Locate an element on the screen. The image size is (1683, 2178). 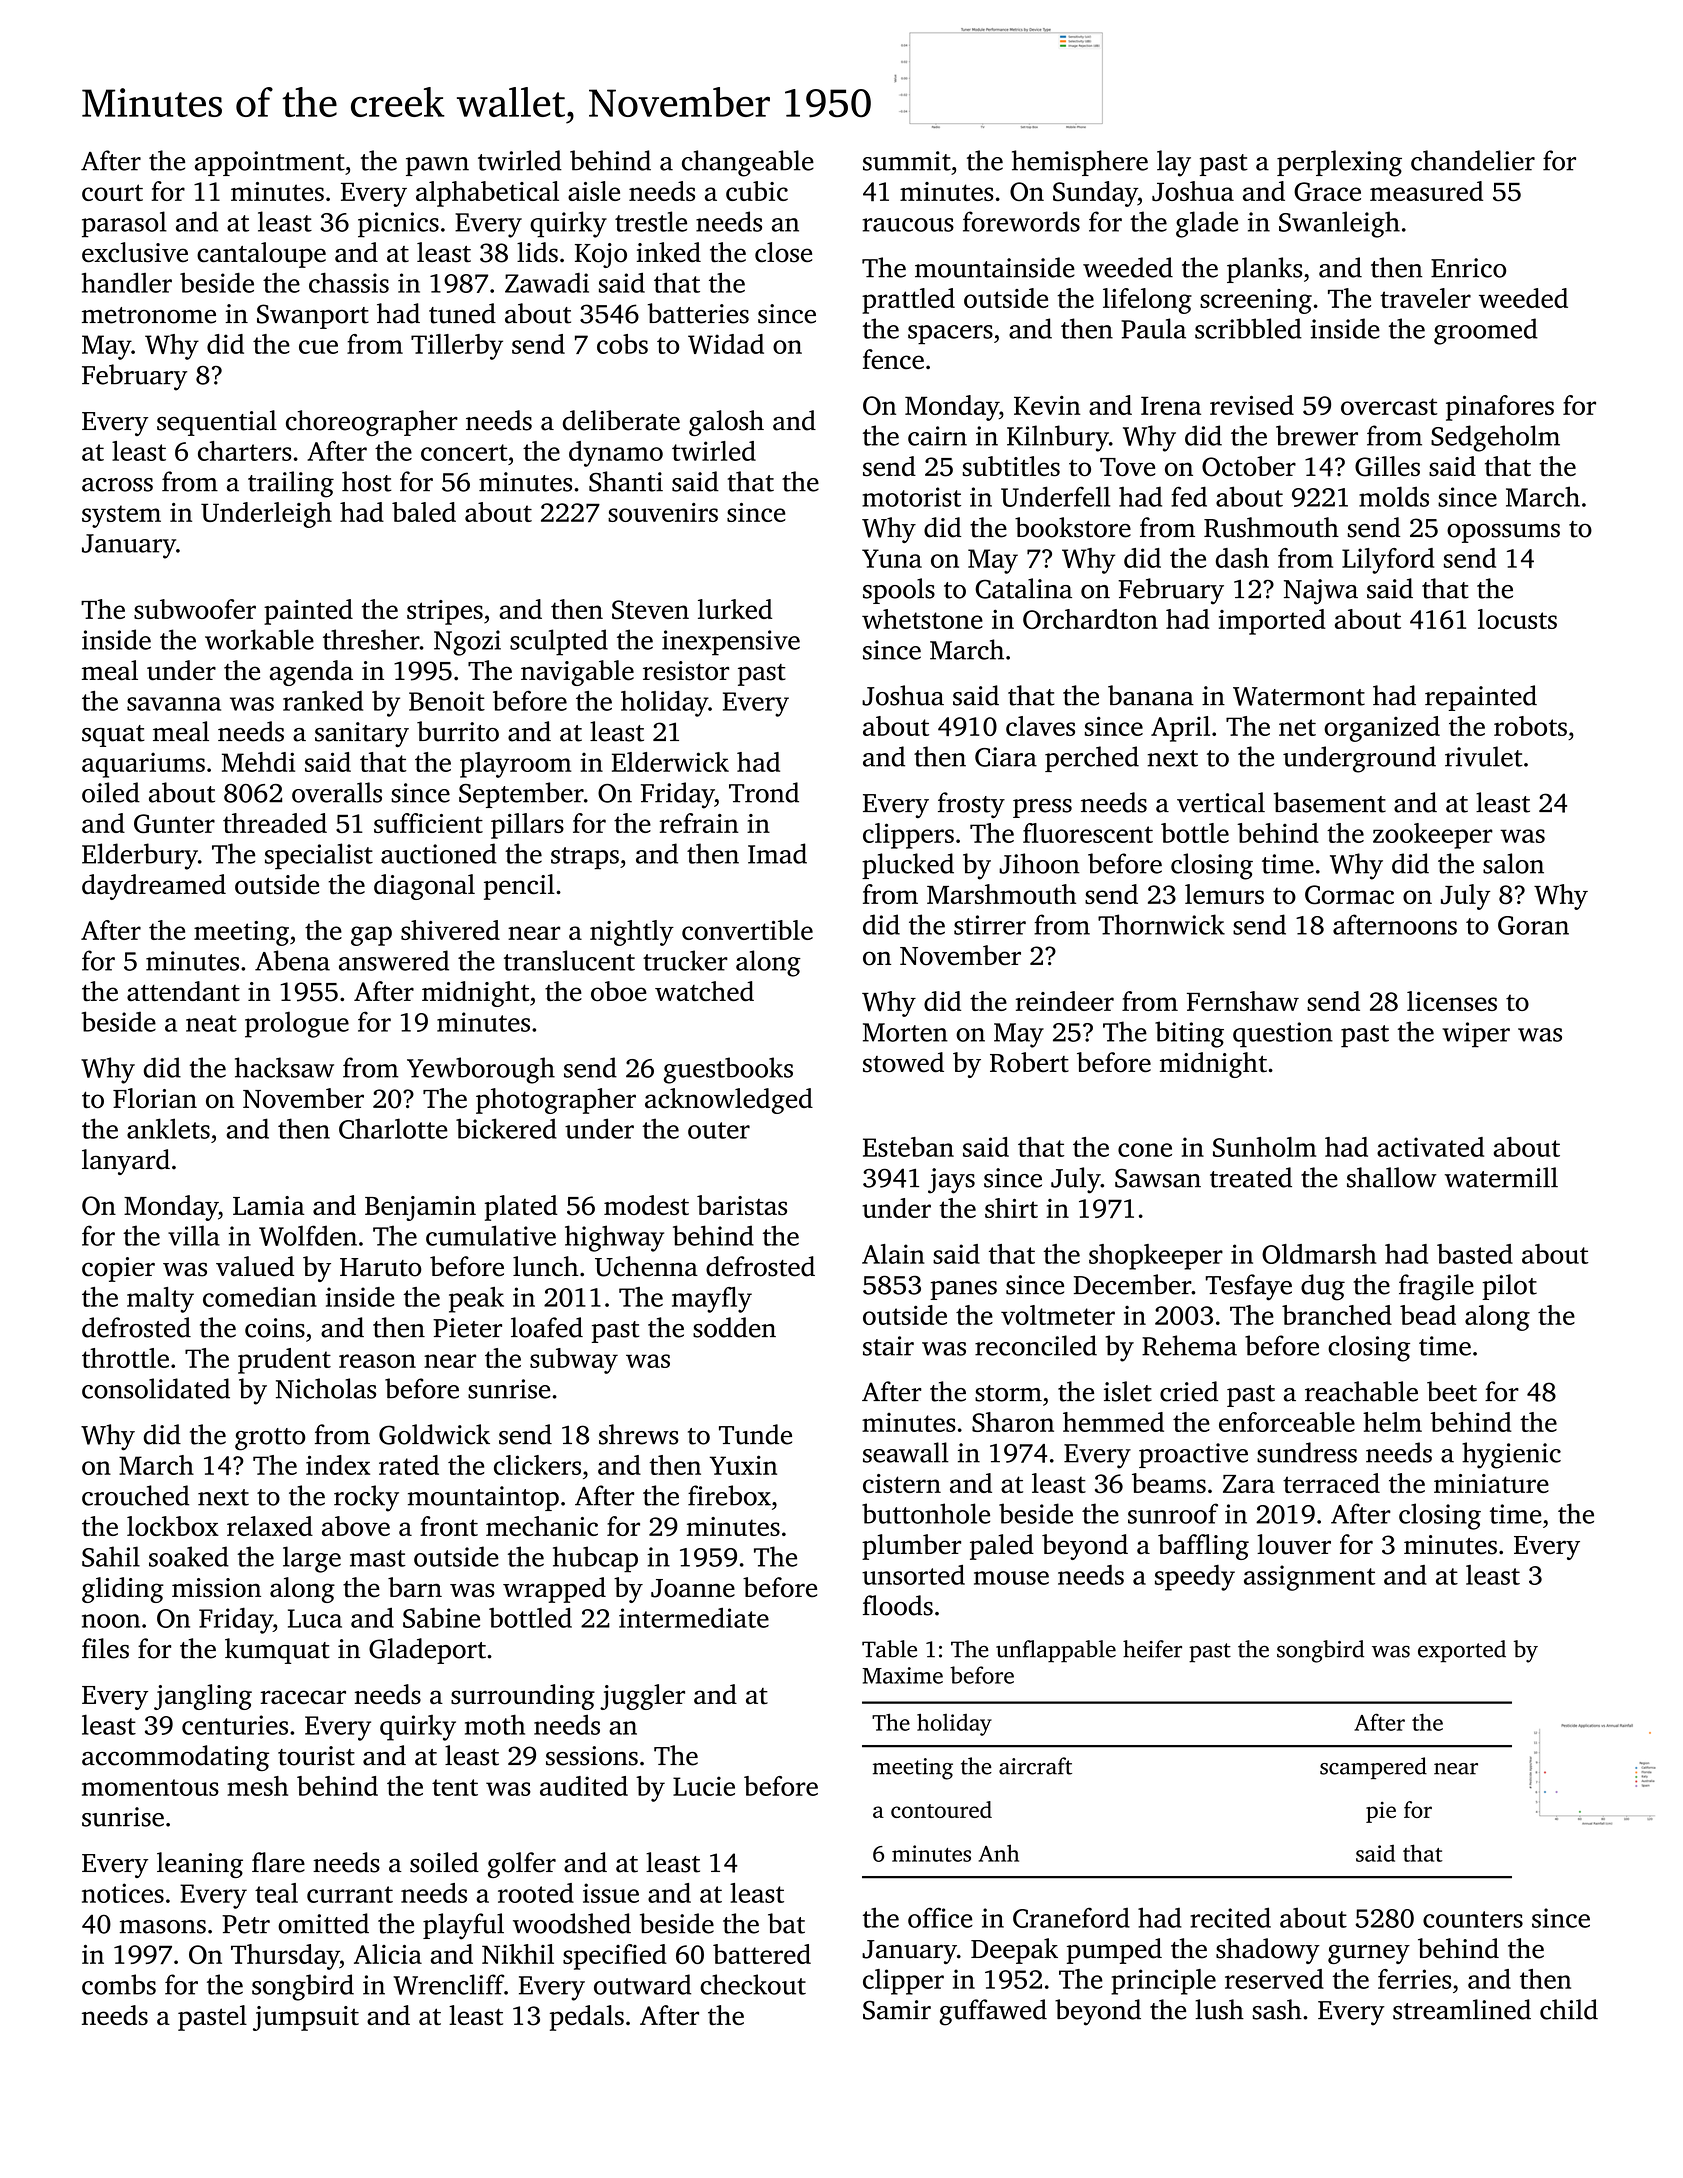
answered is located at coordinates (394, 960).
